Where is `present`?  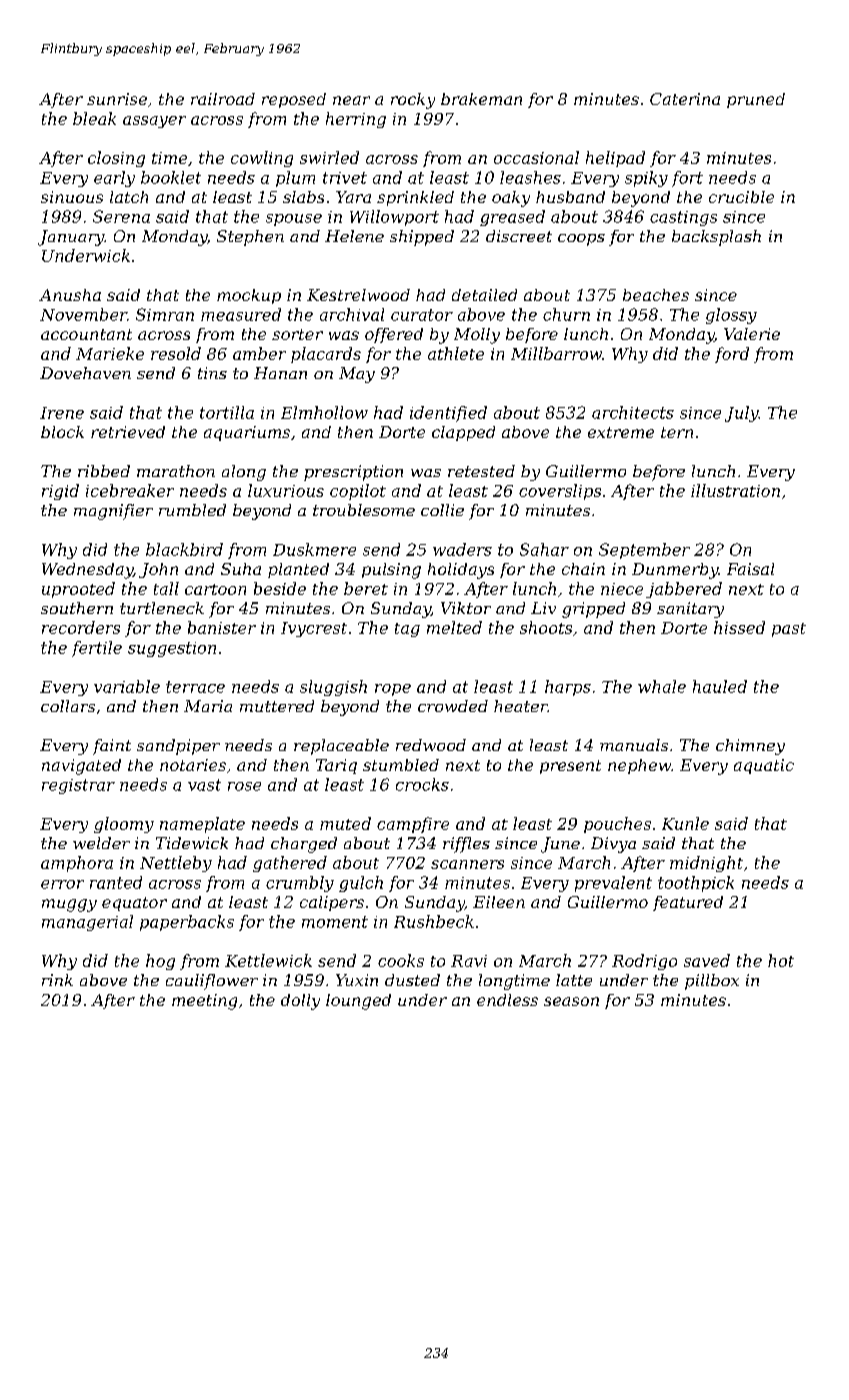
present is located at coordinates (570, 767).
